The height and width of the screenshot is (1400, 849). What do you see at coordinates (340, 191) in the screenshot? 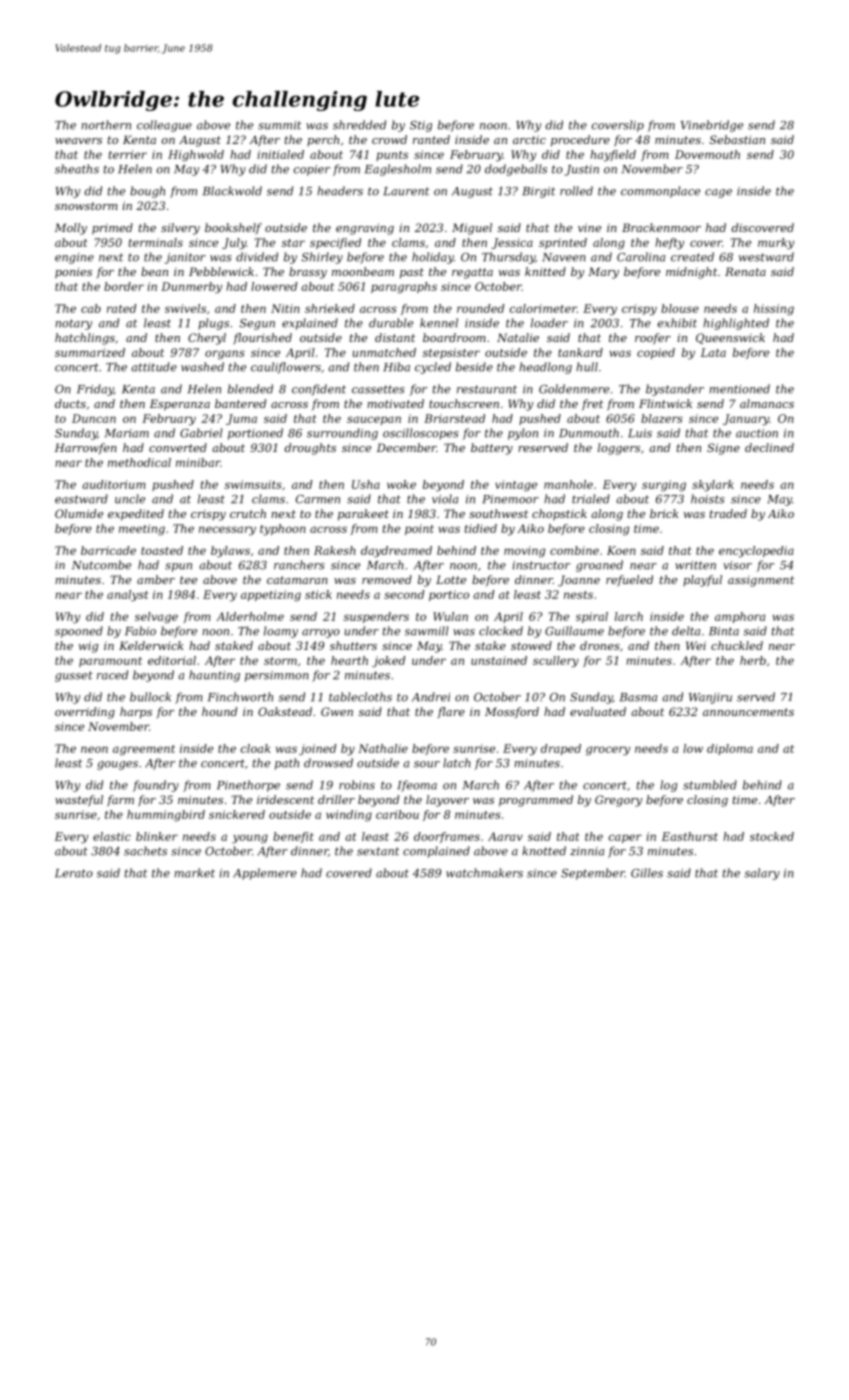
I see `headers` at bounding box center [340, 191].
